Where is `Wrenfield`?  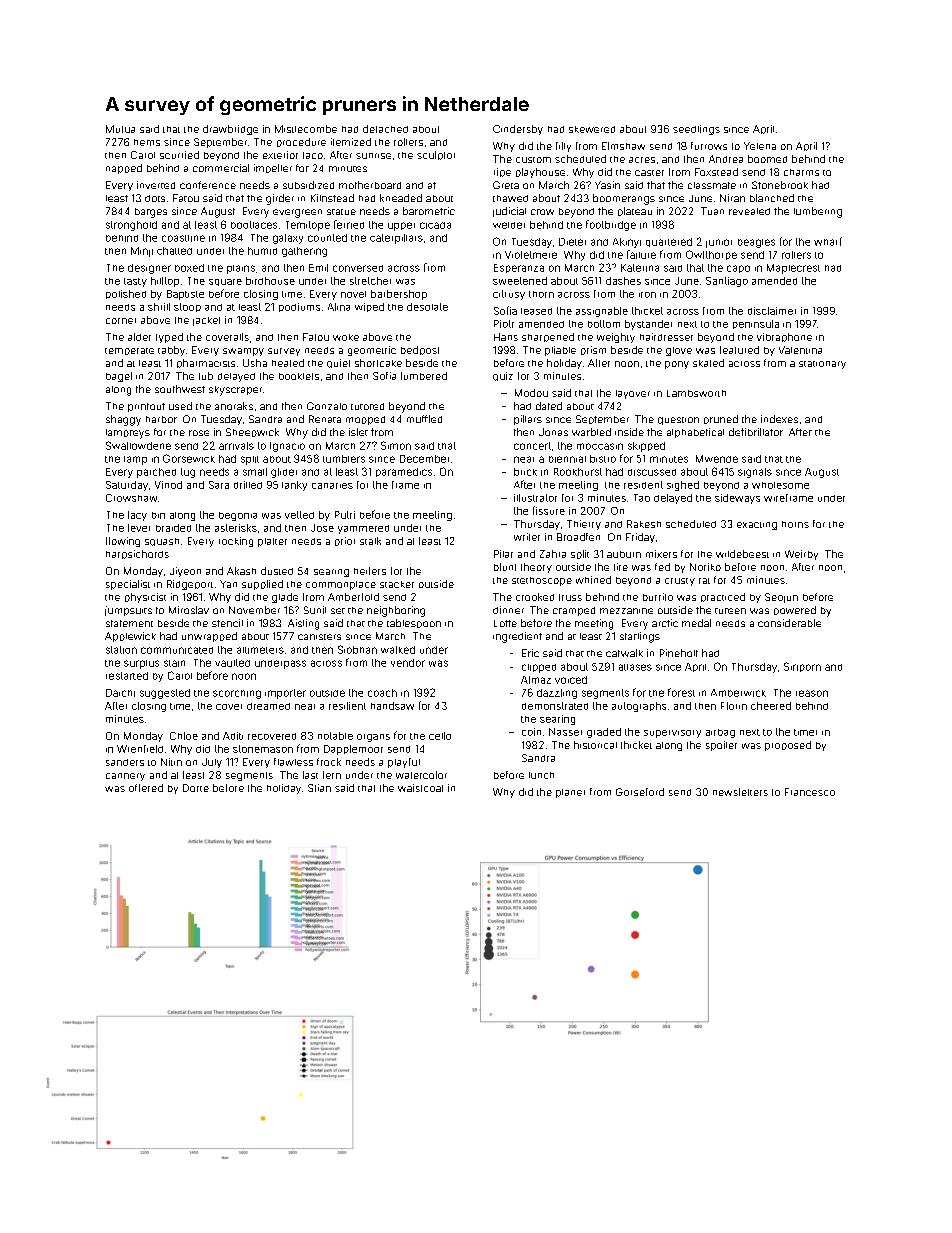 Wrenfield is located at coordinates (140, 749).
